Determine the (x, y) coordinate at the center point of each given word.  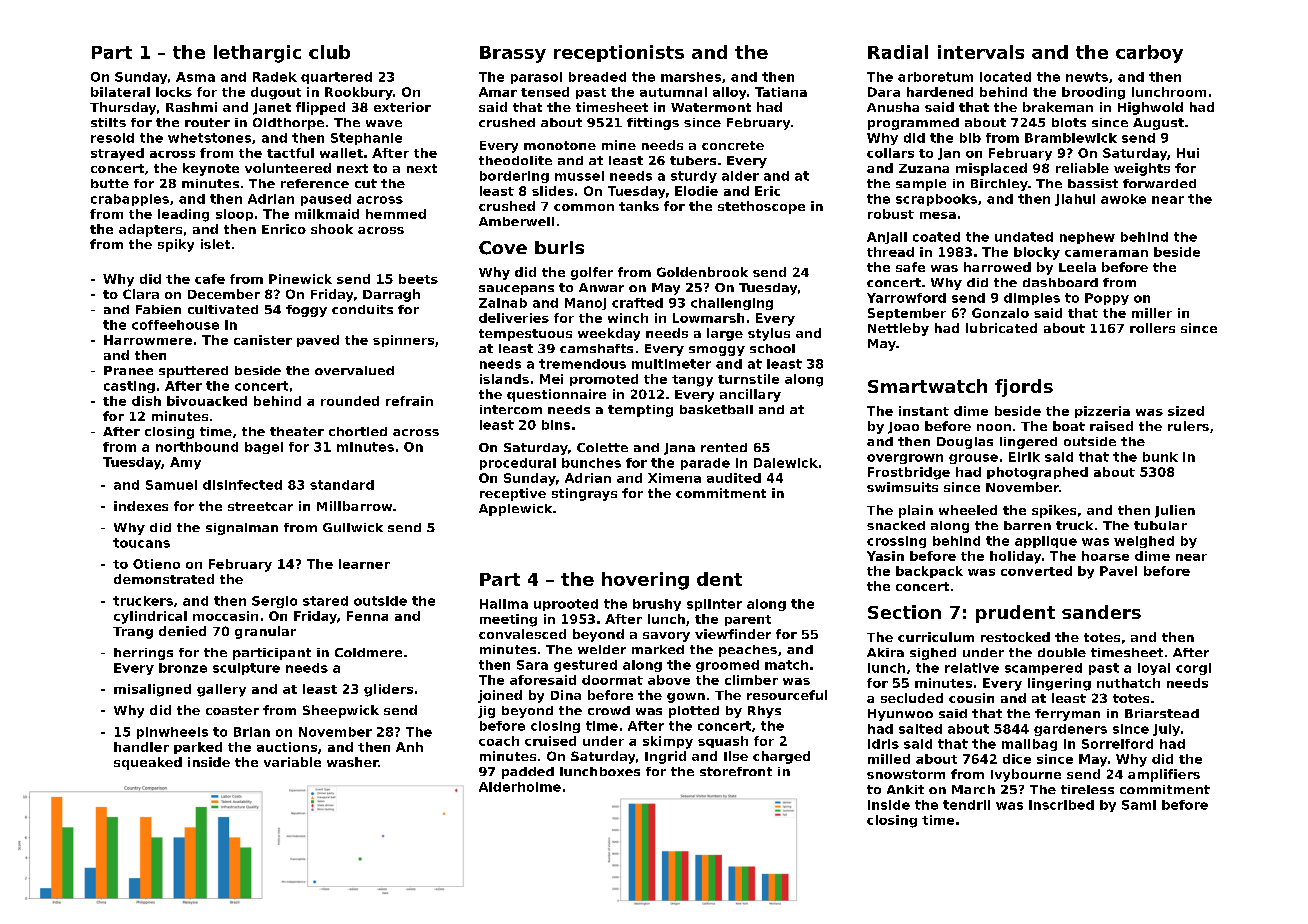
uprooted (566, 605)
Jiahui (1075, 200)
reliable (1082, 168)
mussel (579, 176)
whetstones (209, 138)
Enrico (284, 229)
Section (904, 612)
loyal (1154, 669)
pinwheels (172, 733)
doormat (612, 680)
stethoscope (761, 207)
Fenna (367, 616)
